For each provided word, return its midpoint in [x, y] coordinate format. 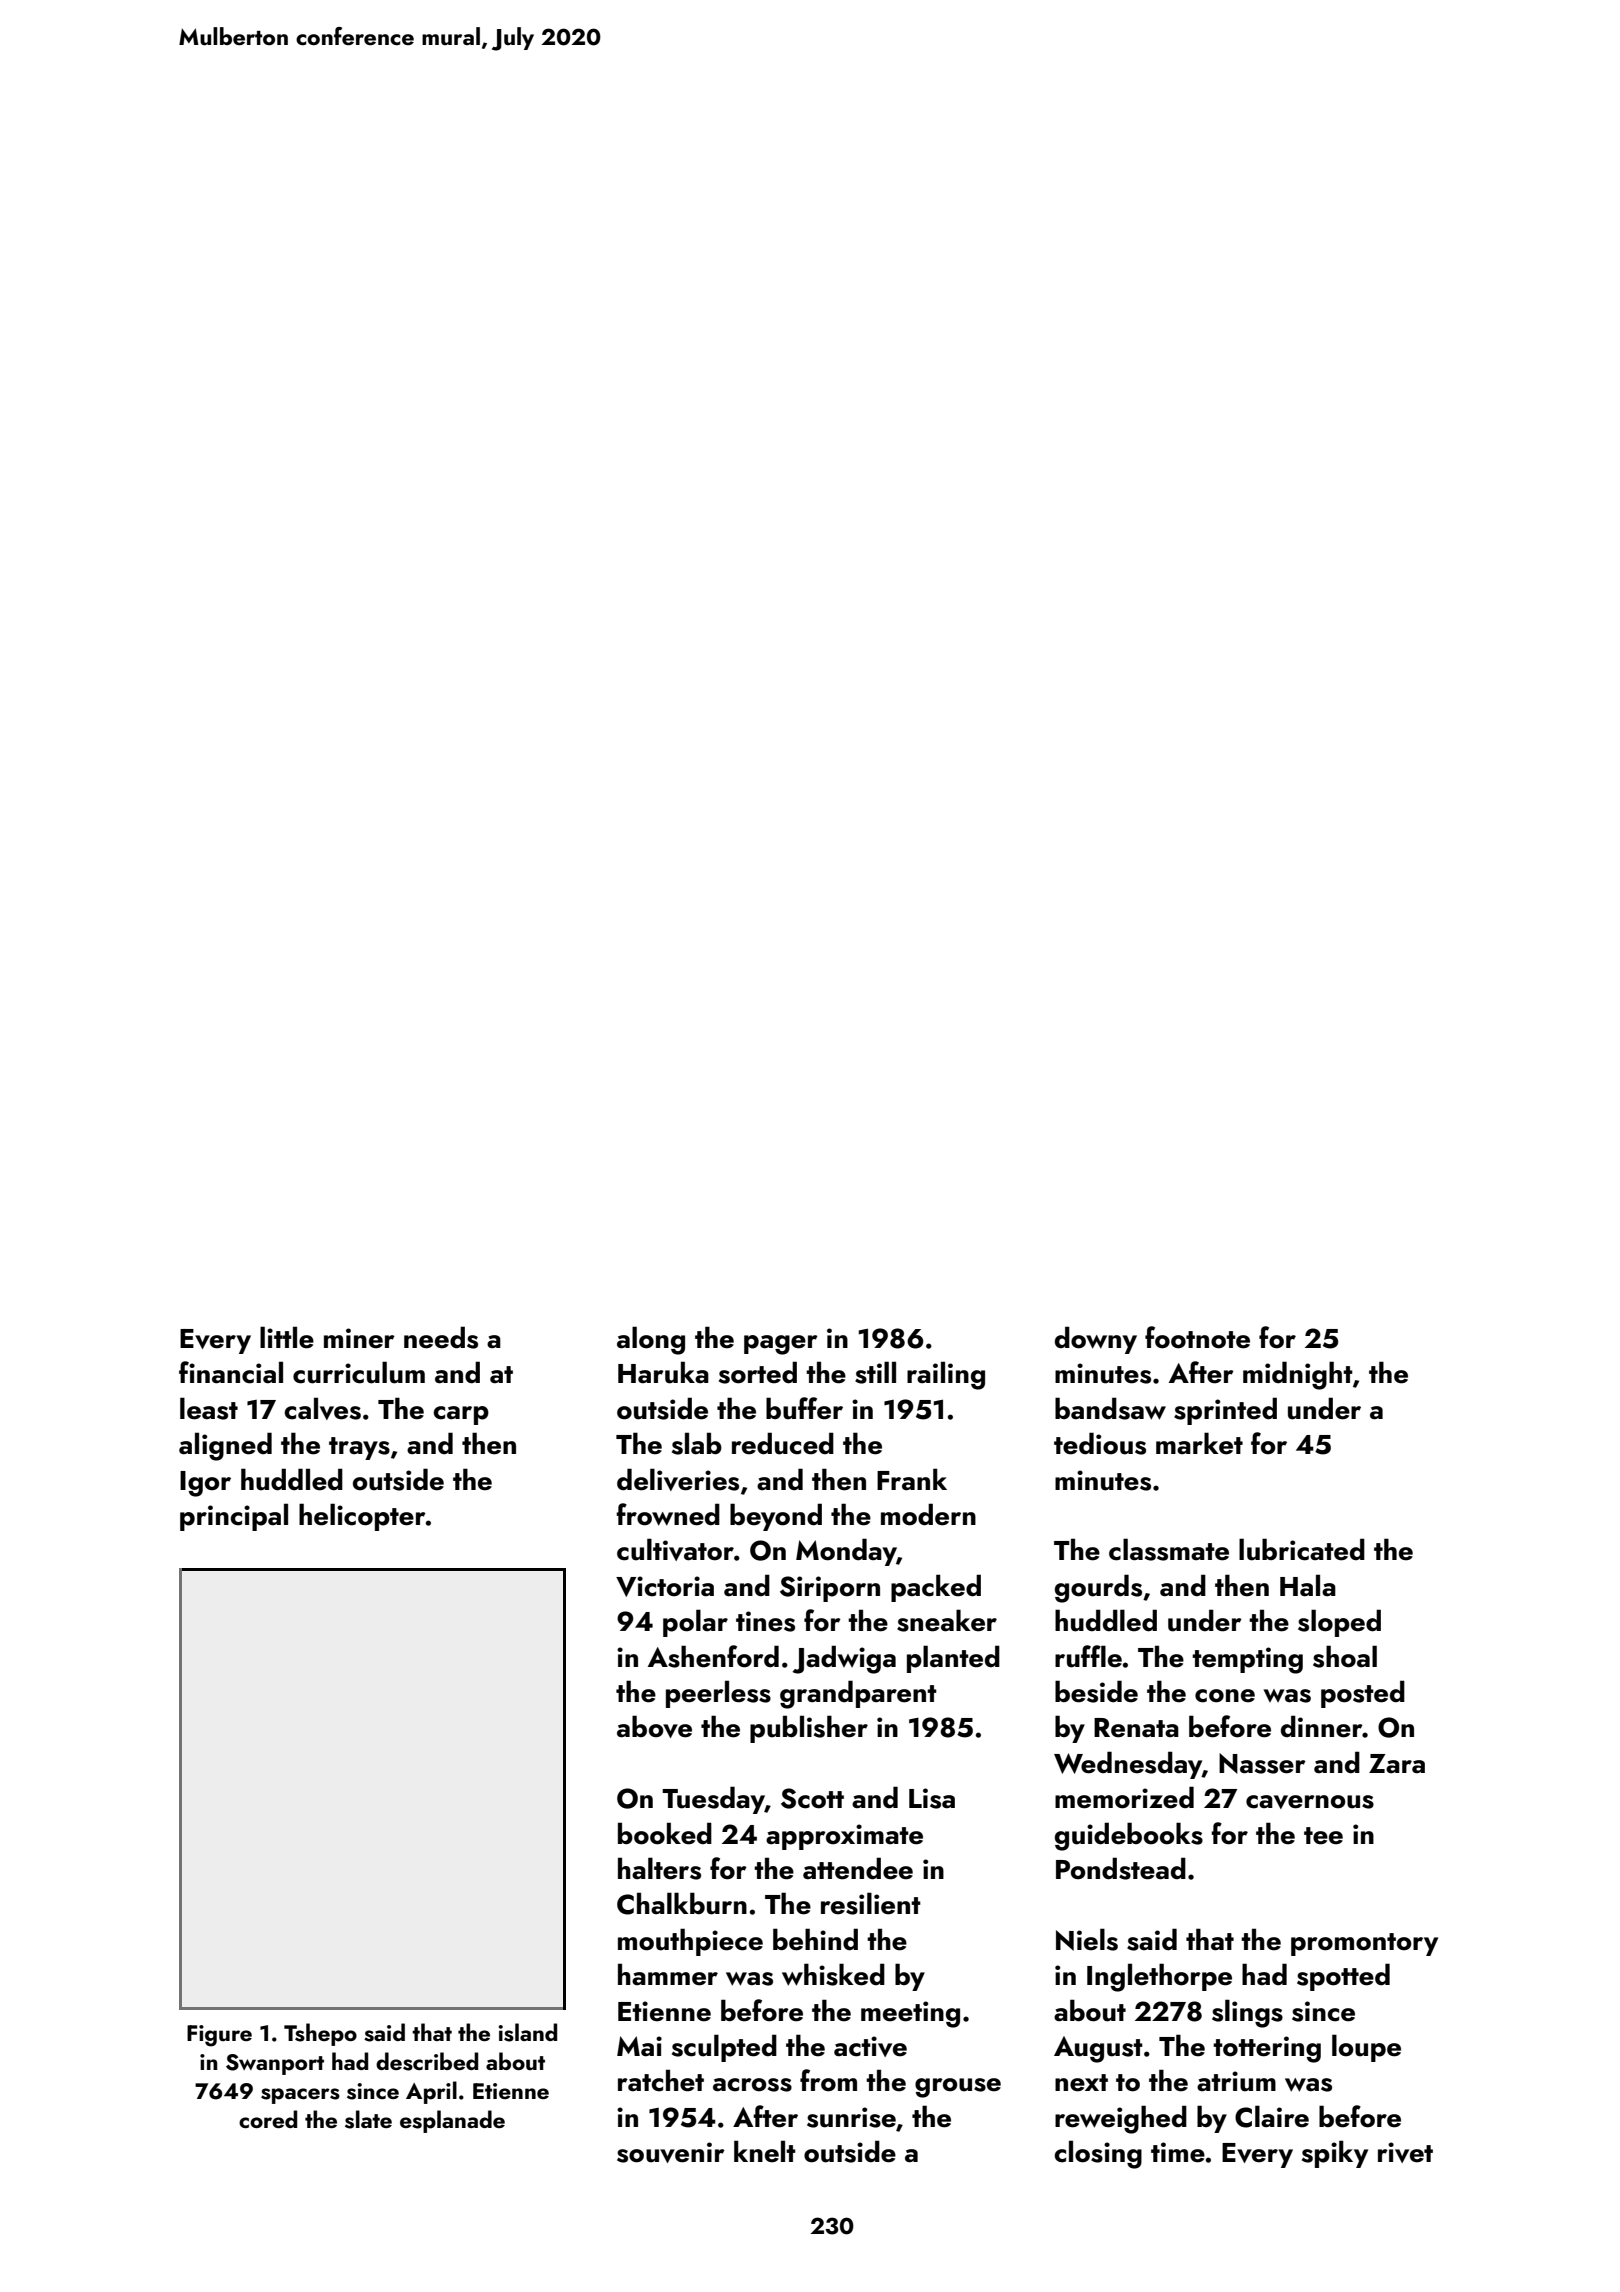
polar [695, 1623]
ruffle [1088, 1656]
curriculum [359, 1372]
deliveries [678, 1479]
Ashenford [713, 1656]
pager [781, 1345]
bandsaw [1110, 1408]
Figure [219, 2036]
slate [368, 2119]
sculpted [724, 2048]
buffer [804, 1408]
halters [659, 1868]
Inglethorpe [1159, 1977]
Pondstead [1121, 1868]
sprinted [1225, 1411]
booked [665, 1833]
